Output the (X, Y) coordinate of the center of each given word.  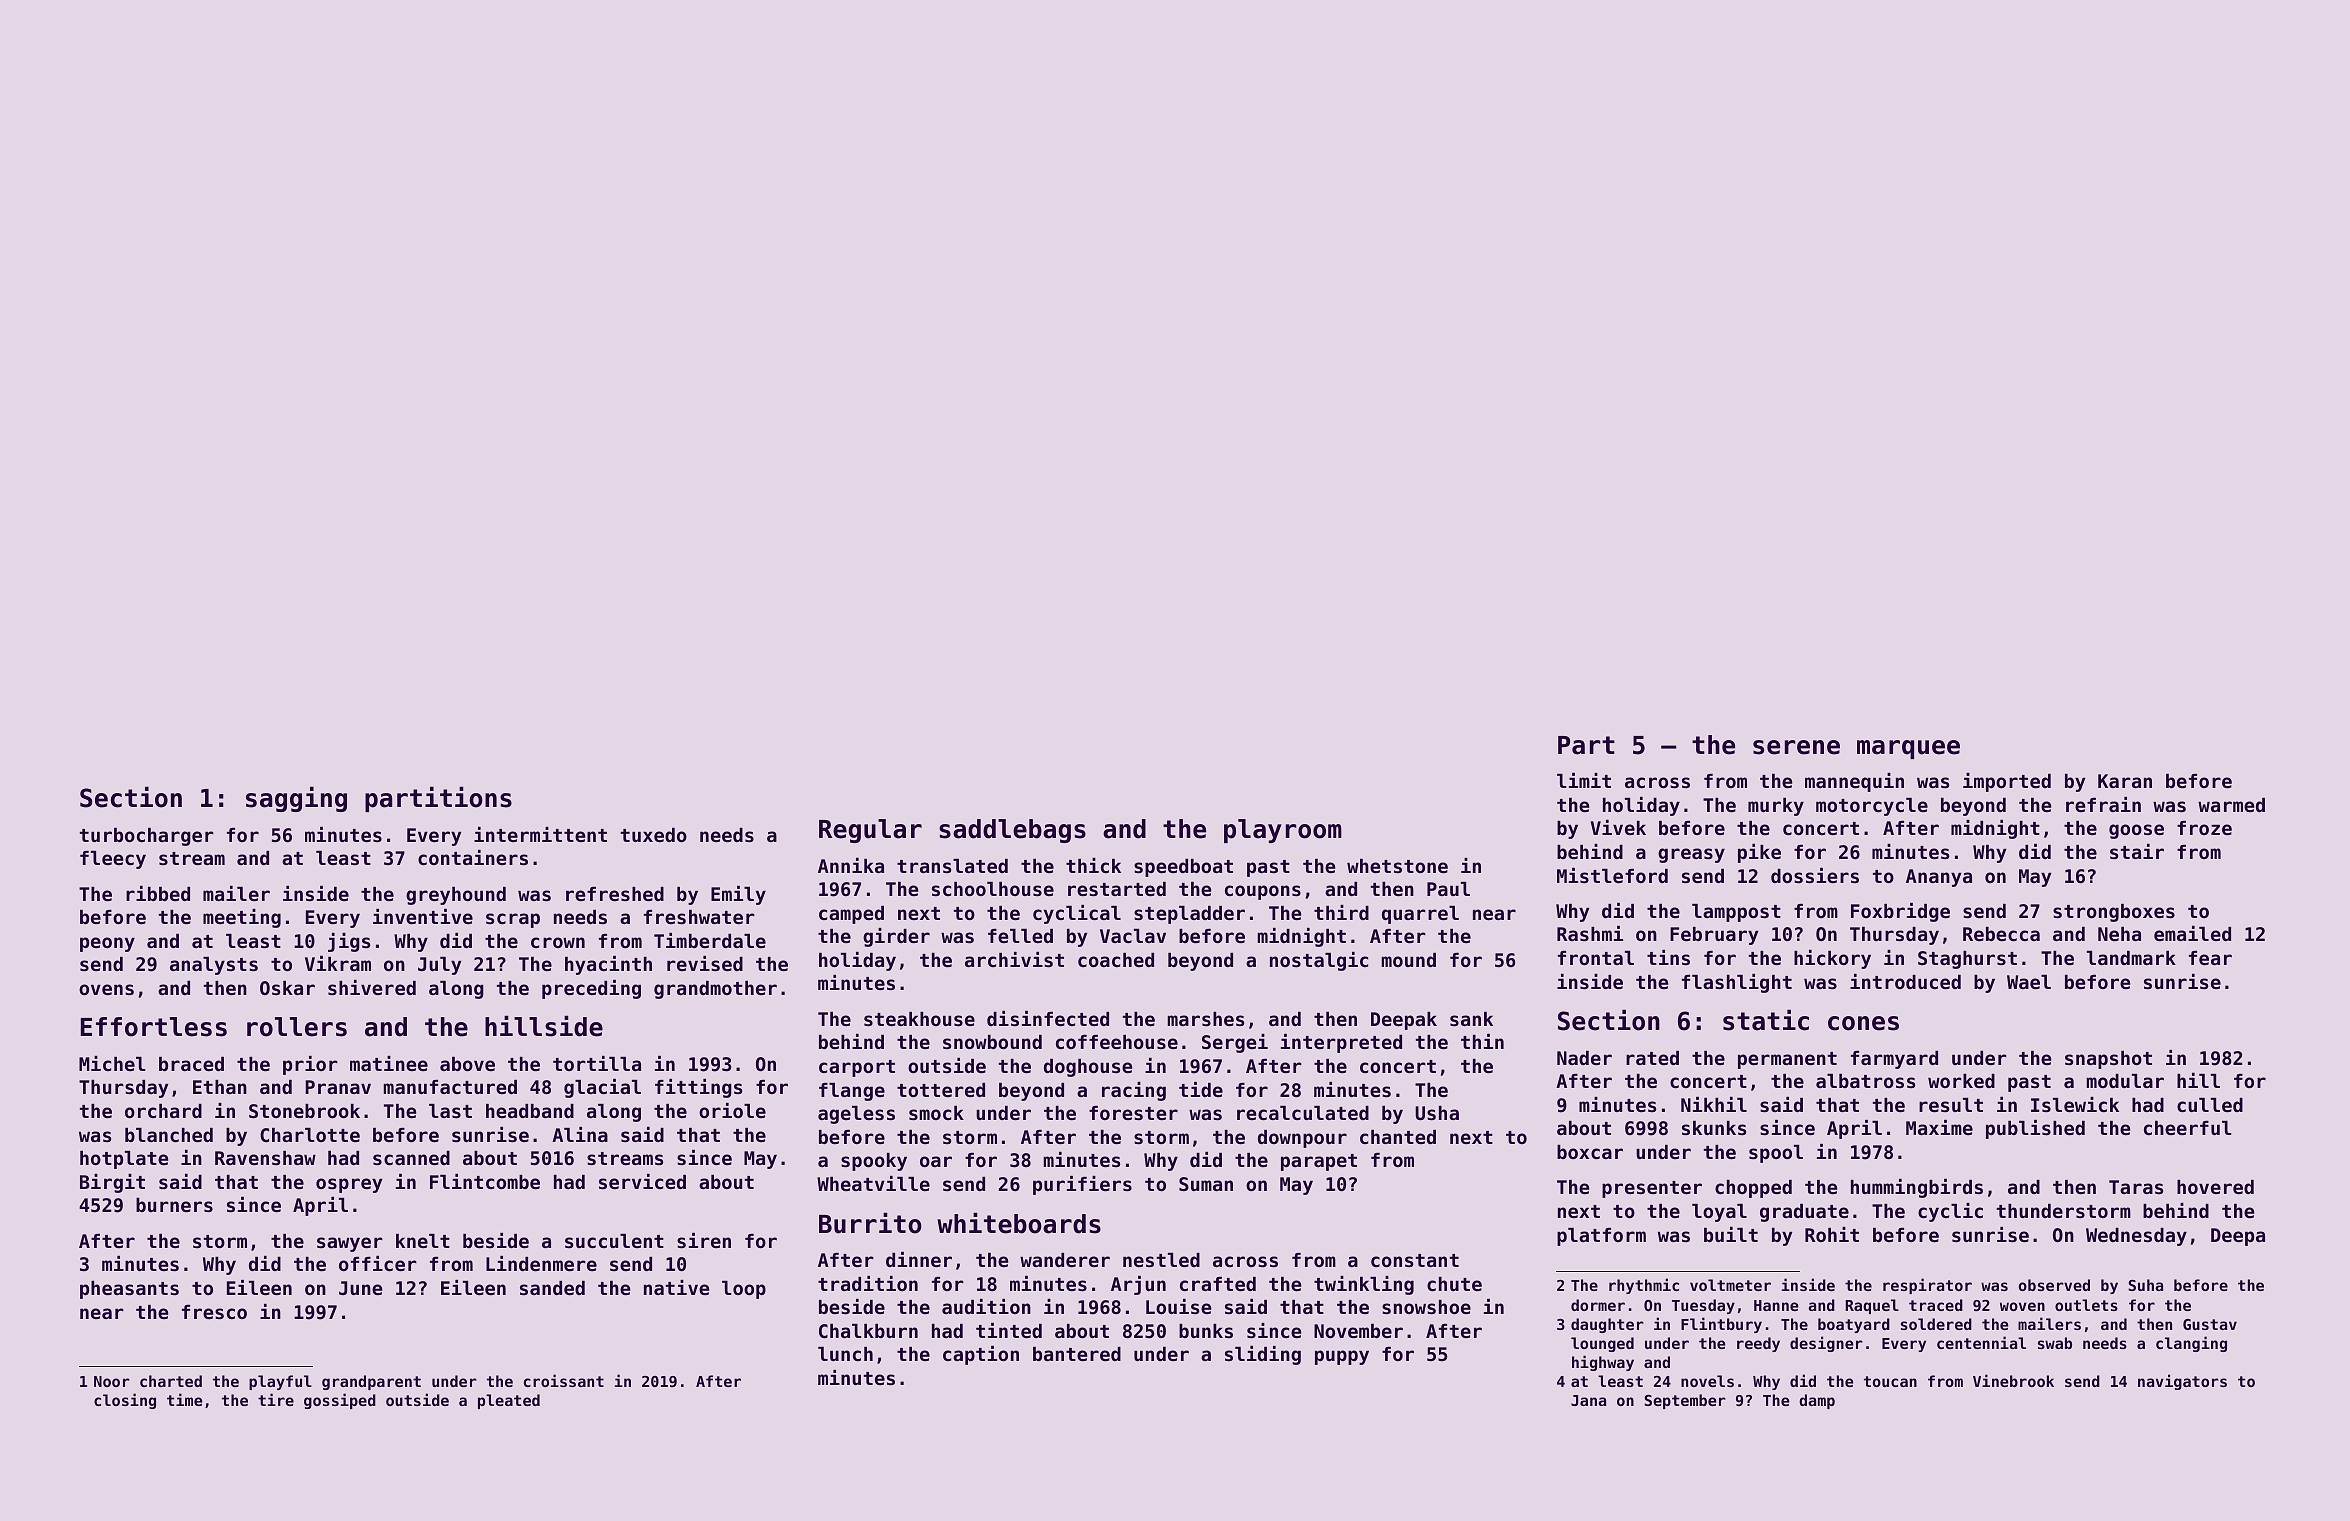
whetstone (1397, 866)
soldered (1936, 1324)
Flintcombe (485, 1182)
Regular (870, 831)
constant (1415, 1260)
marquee (1908, 749)
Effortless (154, 1027)
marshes (1205, 1019)
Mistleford (1612, 876)
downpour (1302, 1139)
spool (1776, 1154)
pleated (509, 1401)
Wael (2029, 982)
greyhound (456, 896)
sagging (296, 799)
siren (704, 1241)
